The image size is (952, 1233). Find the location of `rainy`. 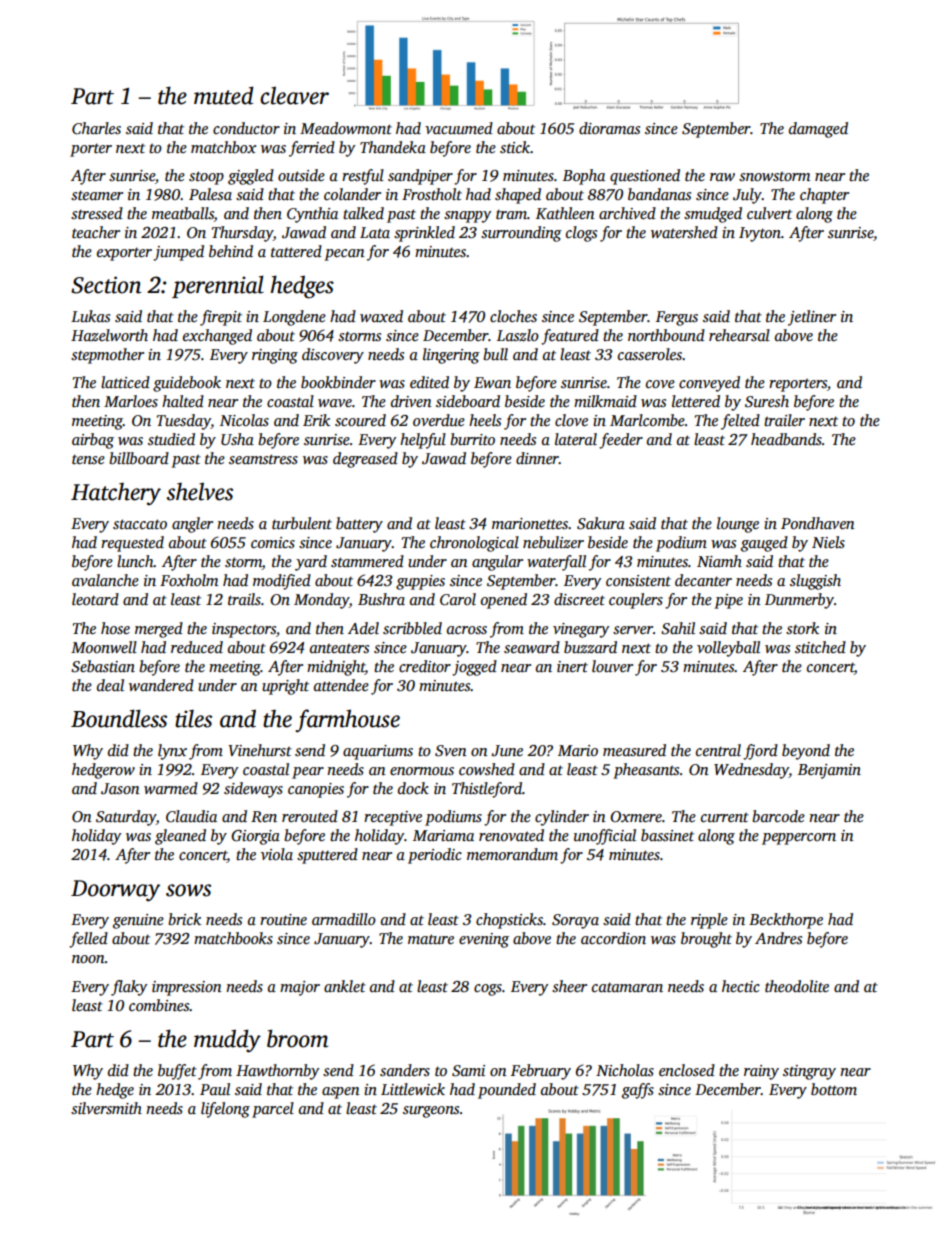

rainy is located at coordinates (761, 1072).
